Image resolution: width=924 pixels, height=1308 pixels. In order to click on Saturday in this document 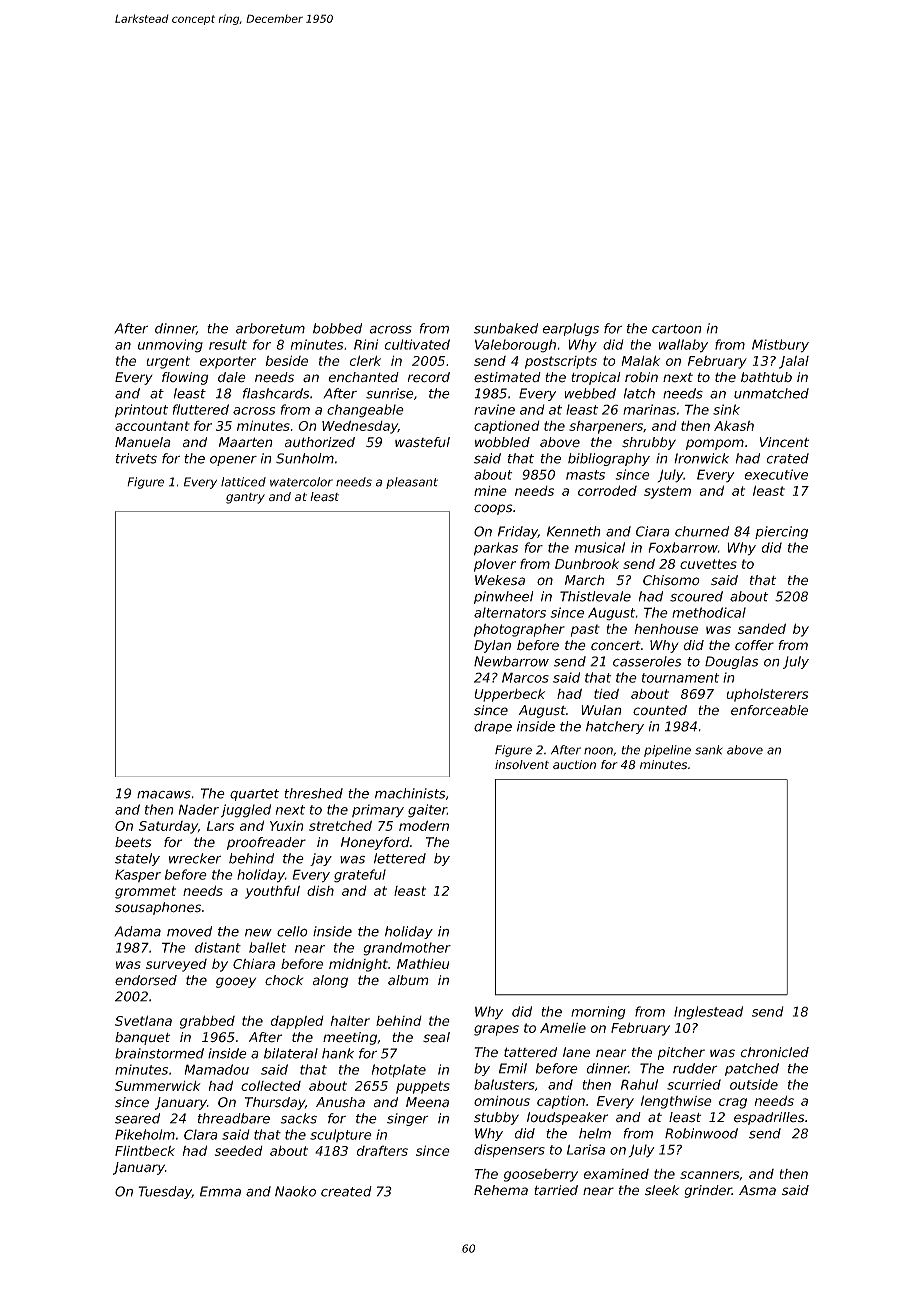, I will do `click(168, 827)`.
